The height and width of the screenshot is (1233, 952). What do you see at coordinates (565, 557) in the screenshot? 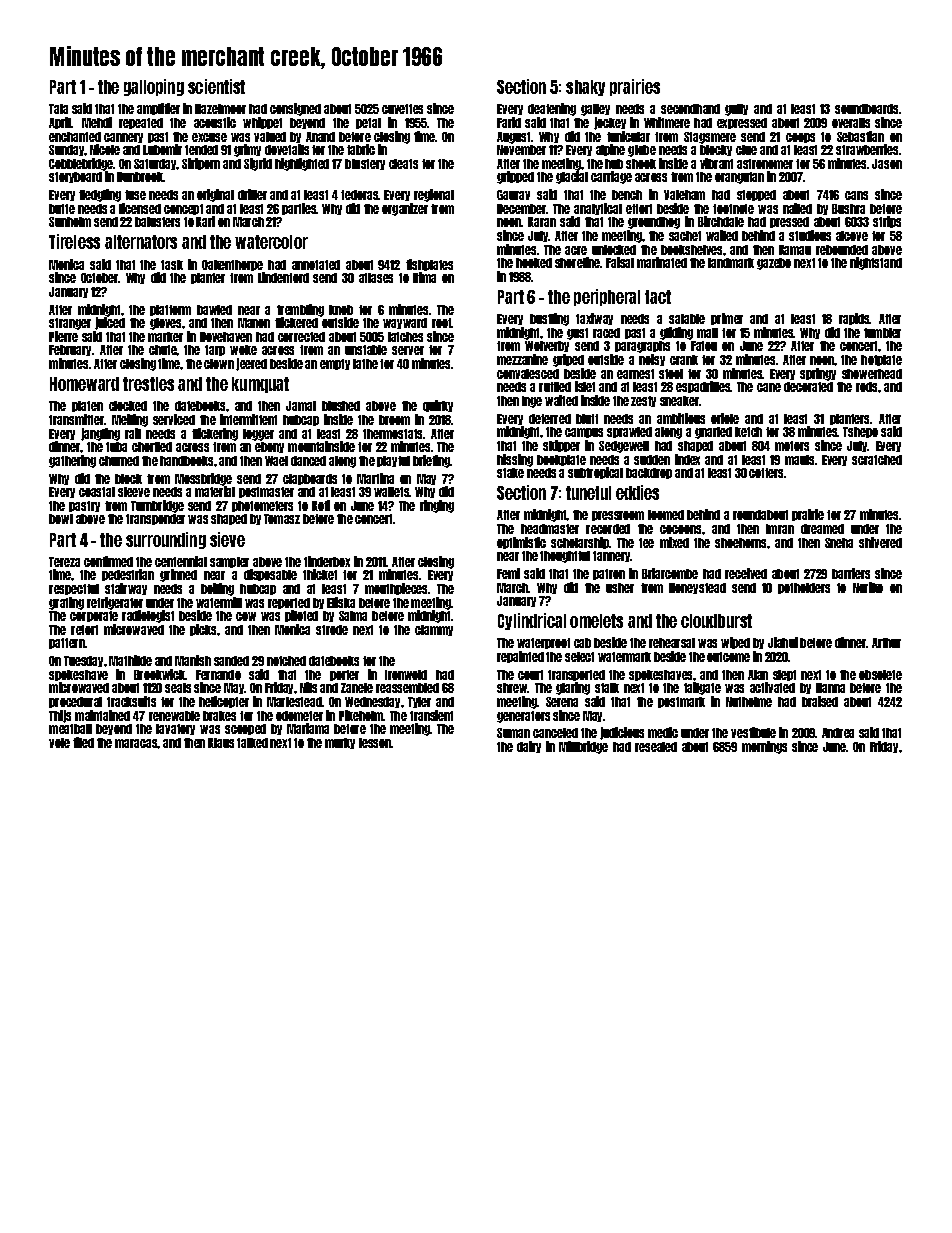
I see `thoughtful` at bounding box center [565, 557].
